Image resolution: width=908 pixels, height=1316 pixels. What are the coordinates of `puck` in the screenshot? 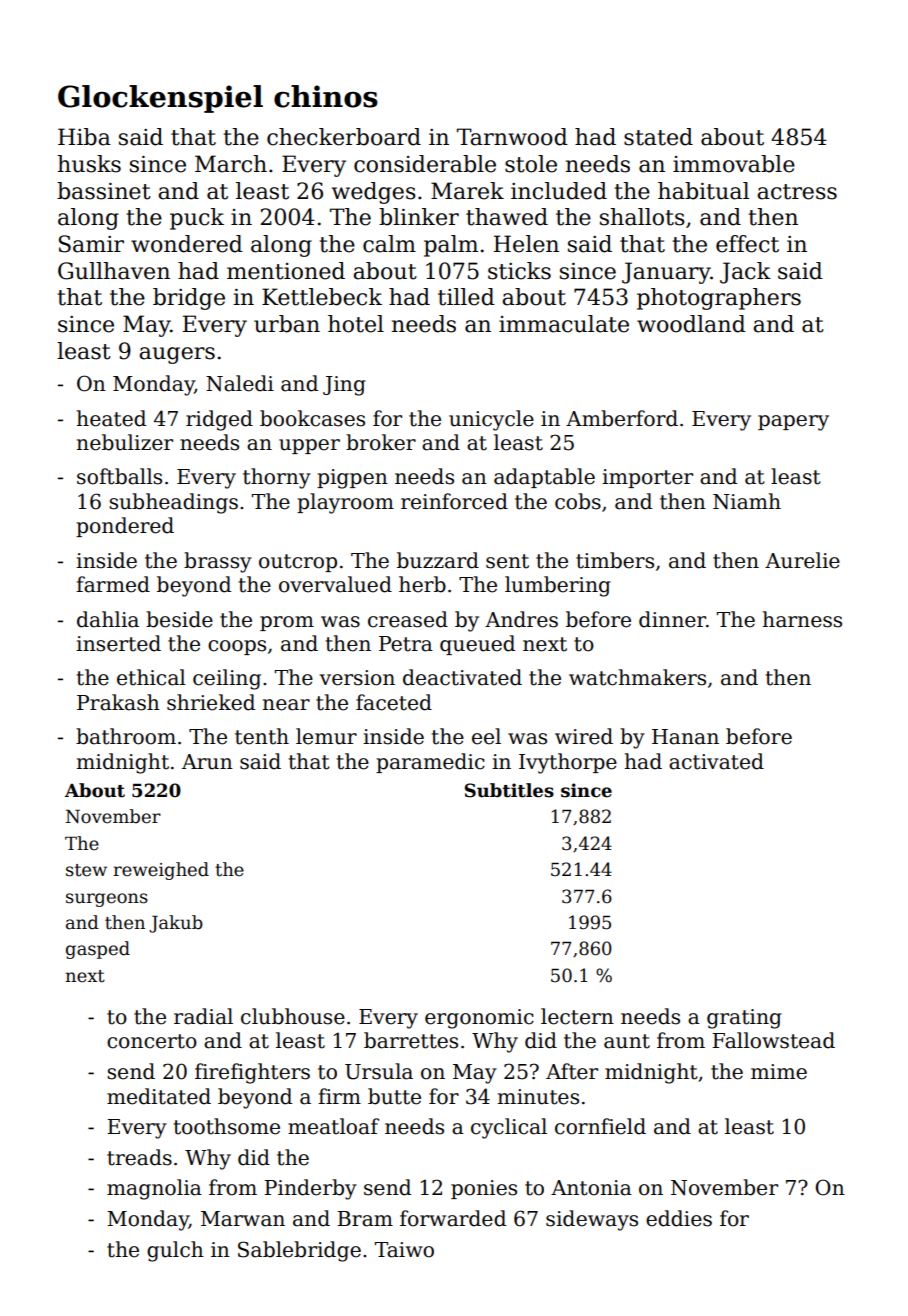 It's located at (197, 219).
